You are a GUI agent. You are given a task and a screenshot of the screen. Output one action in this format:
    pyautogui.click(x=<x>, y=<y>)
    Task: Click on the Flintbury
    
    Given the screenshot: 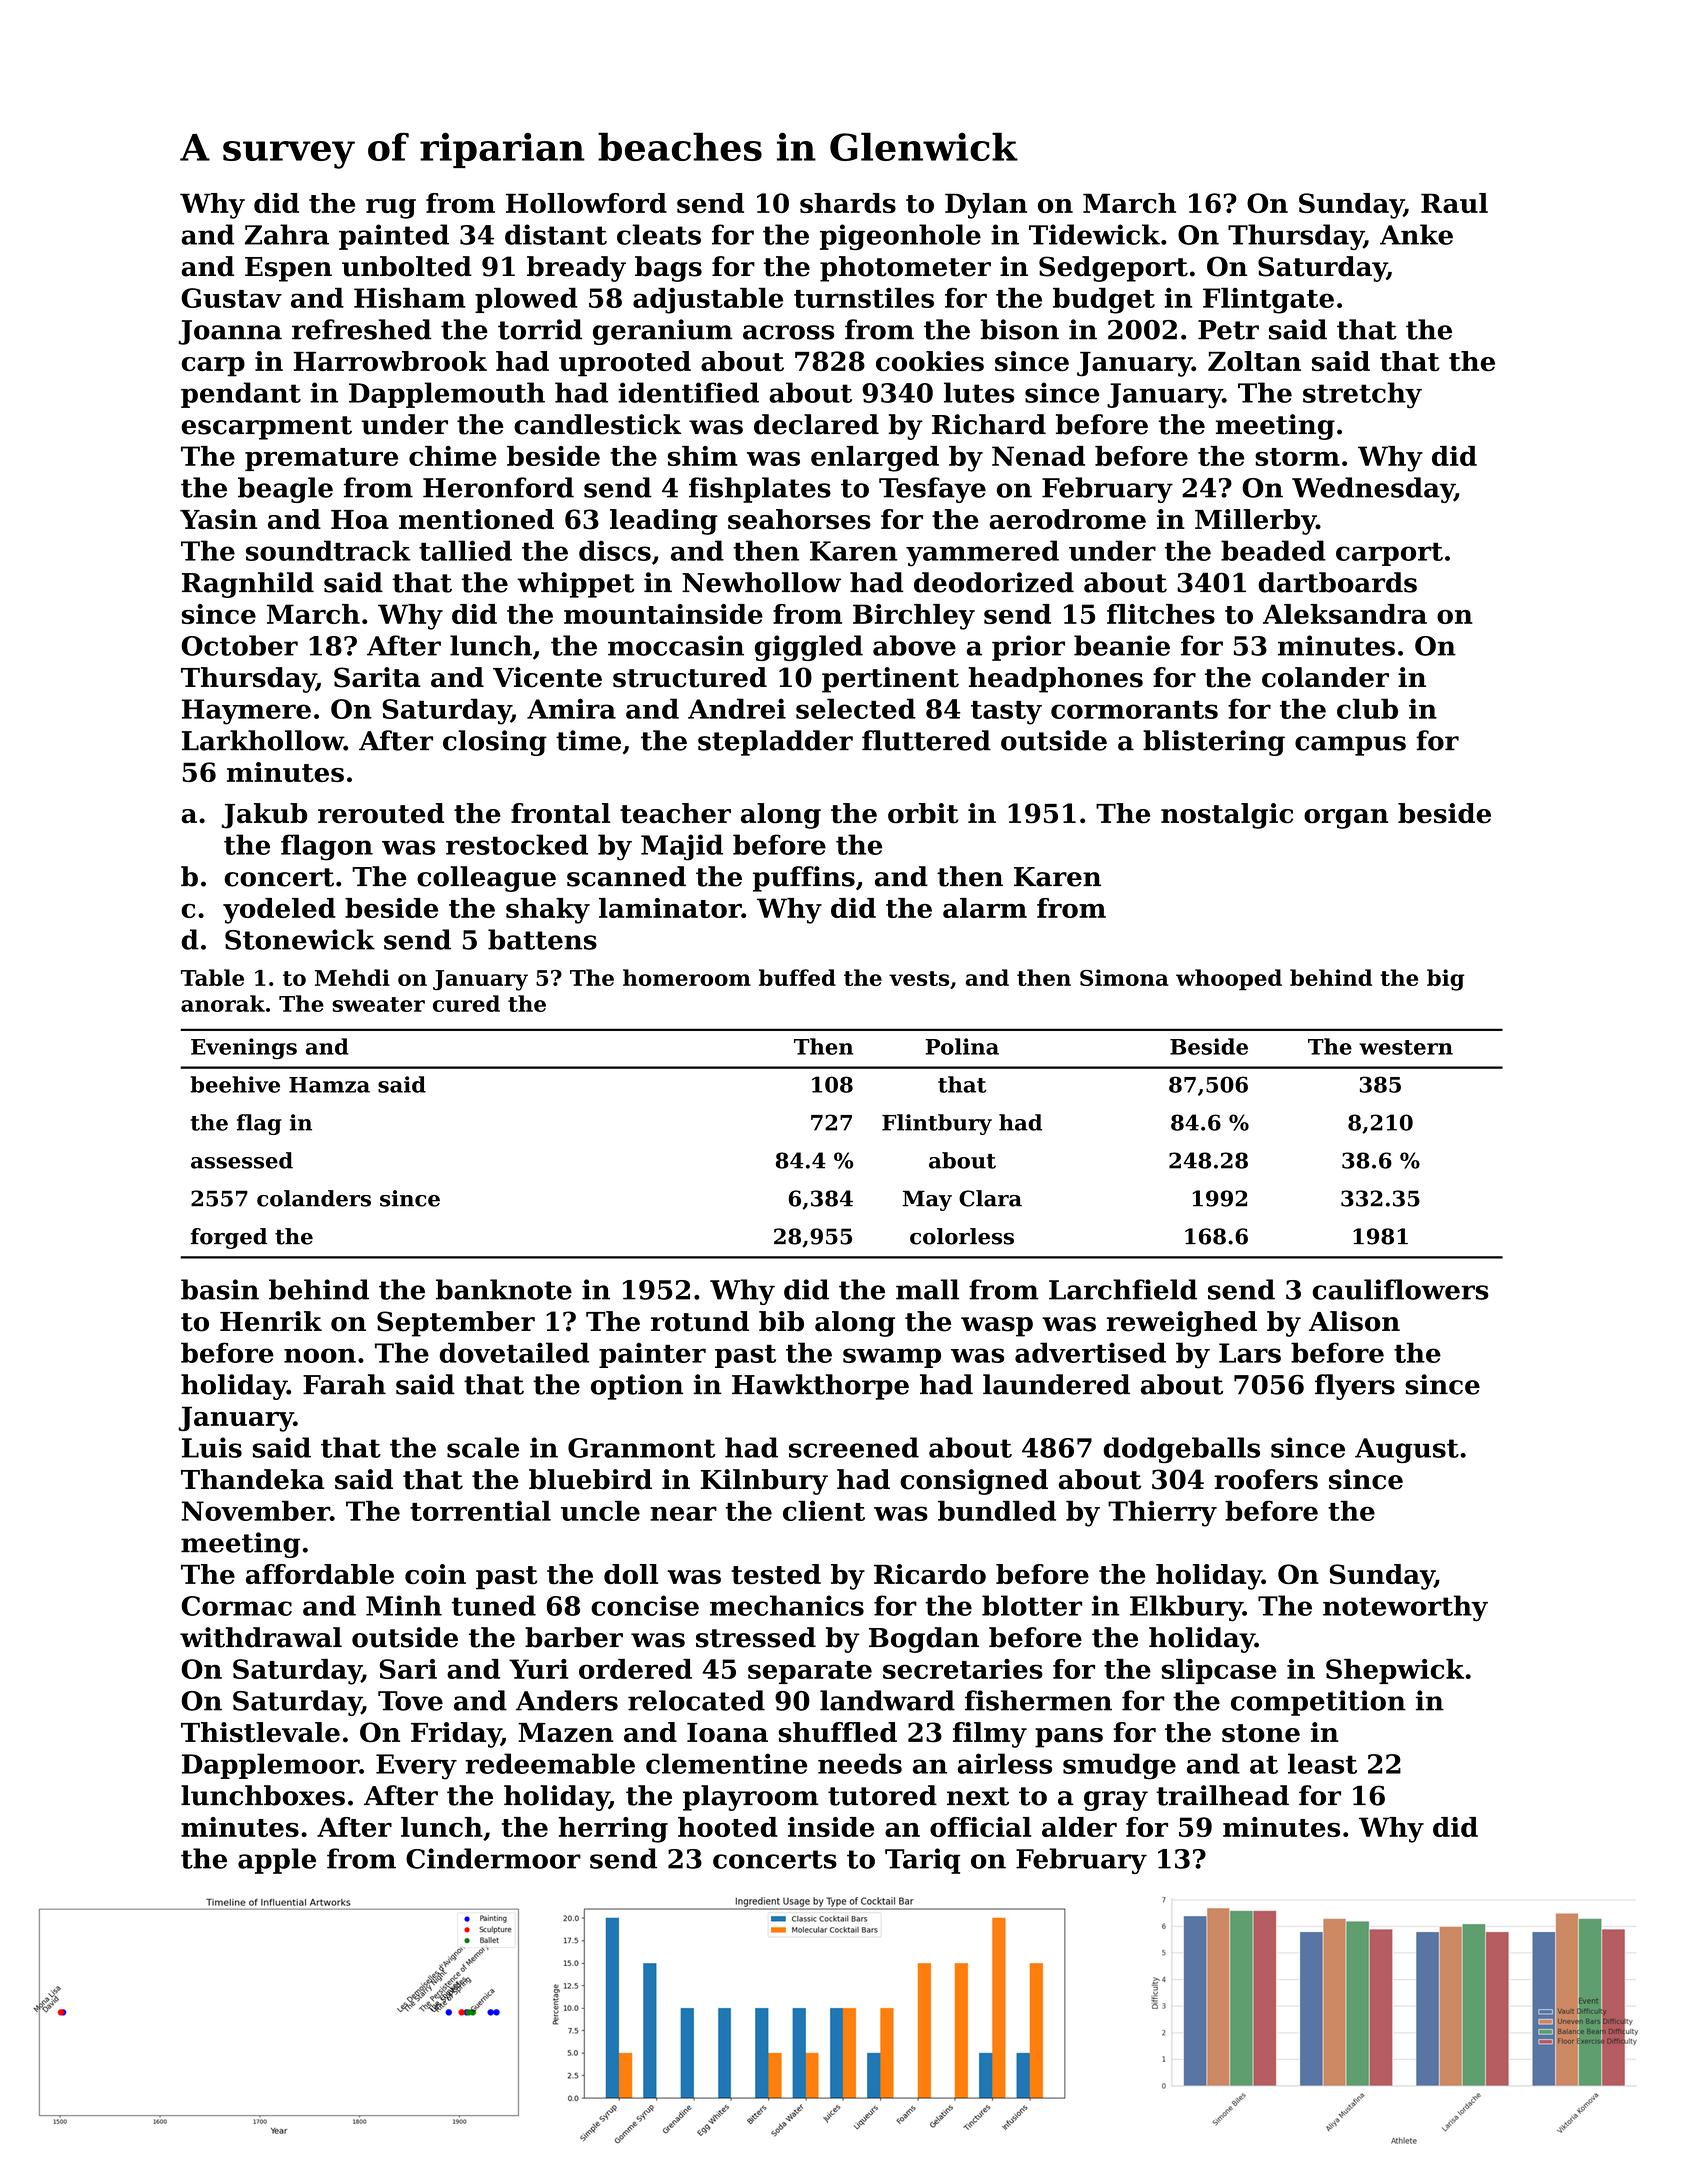 What is the action you would take?
    pyautogui.click(x=937, y=1124)
